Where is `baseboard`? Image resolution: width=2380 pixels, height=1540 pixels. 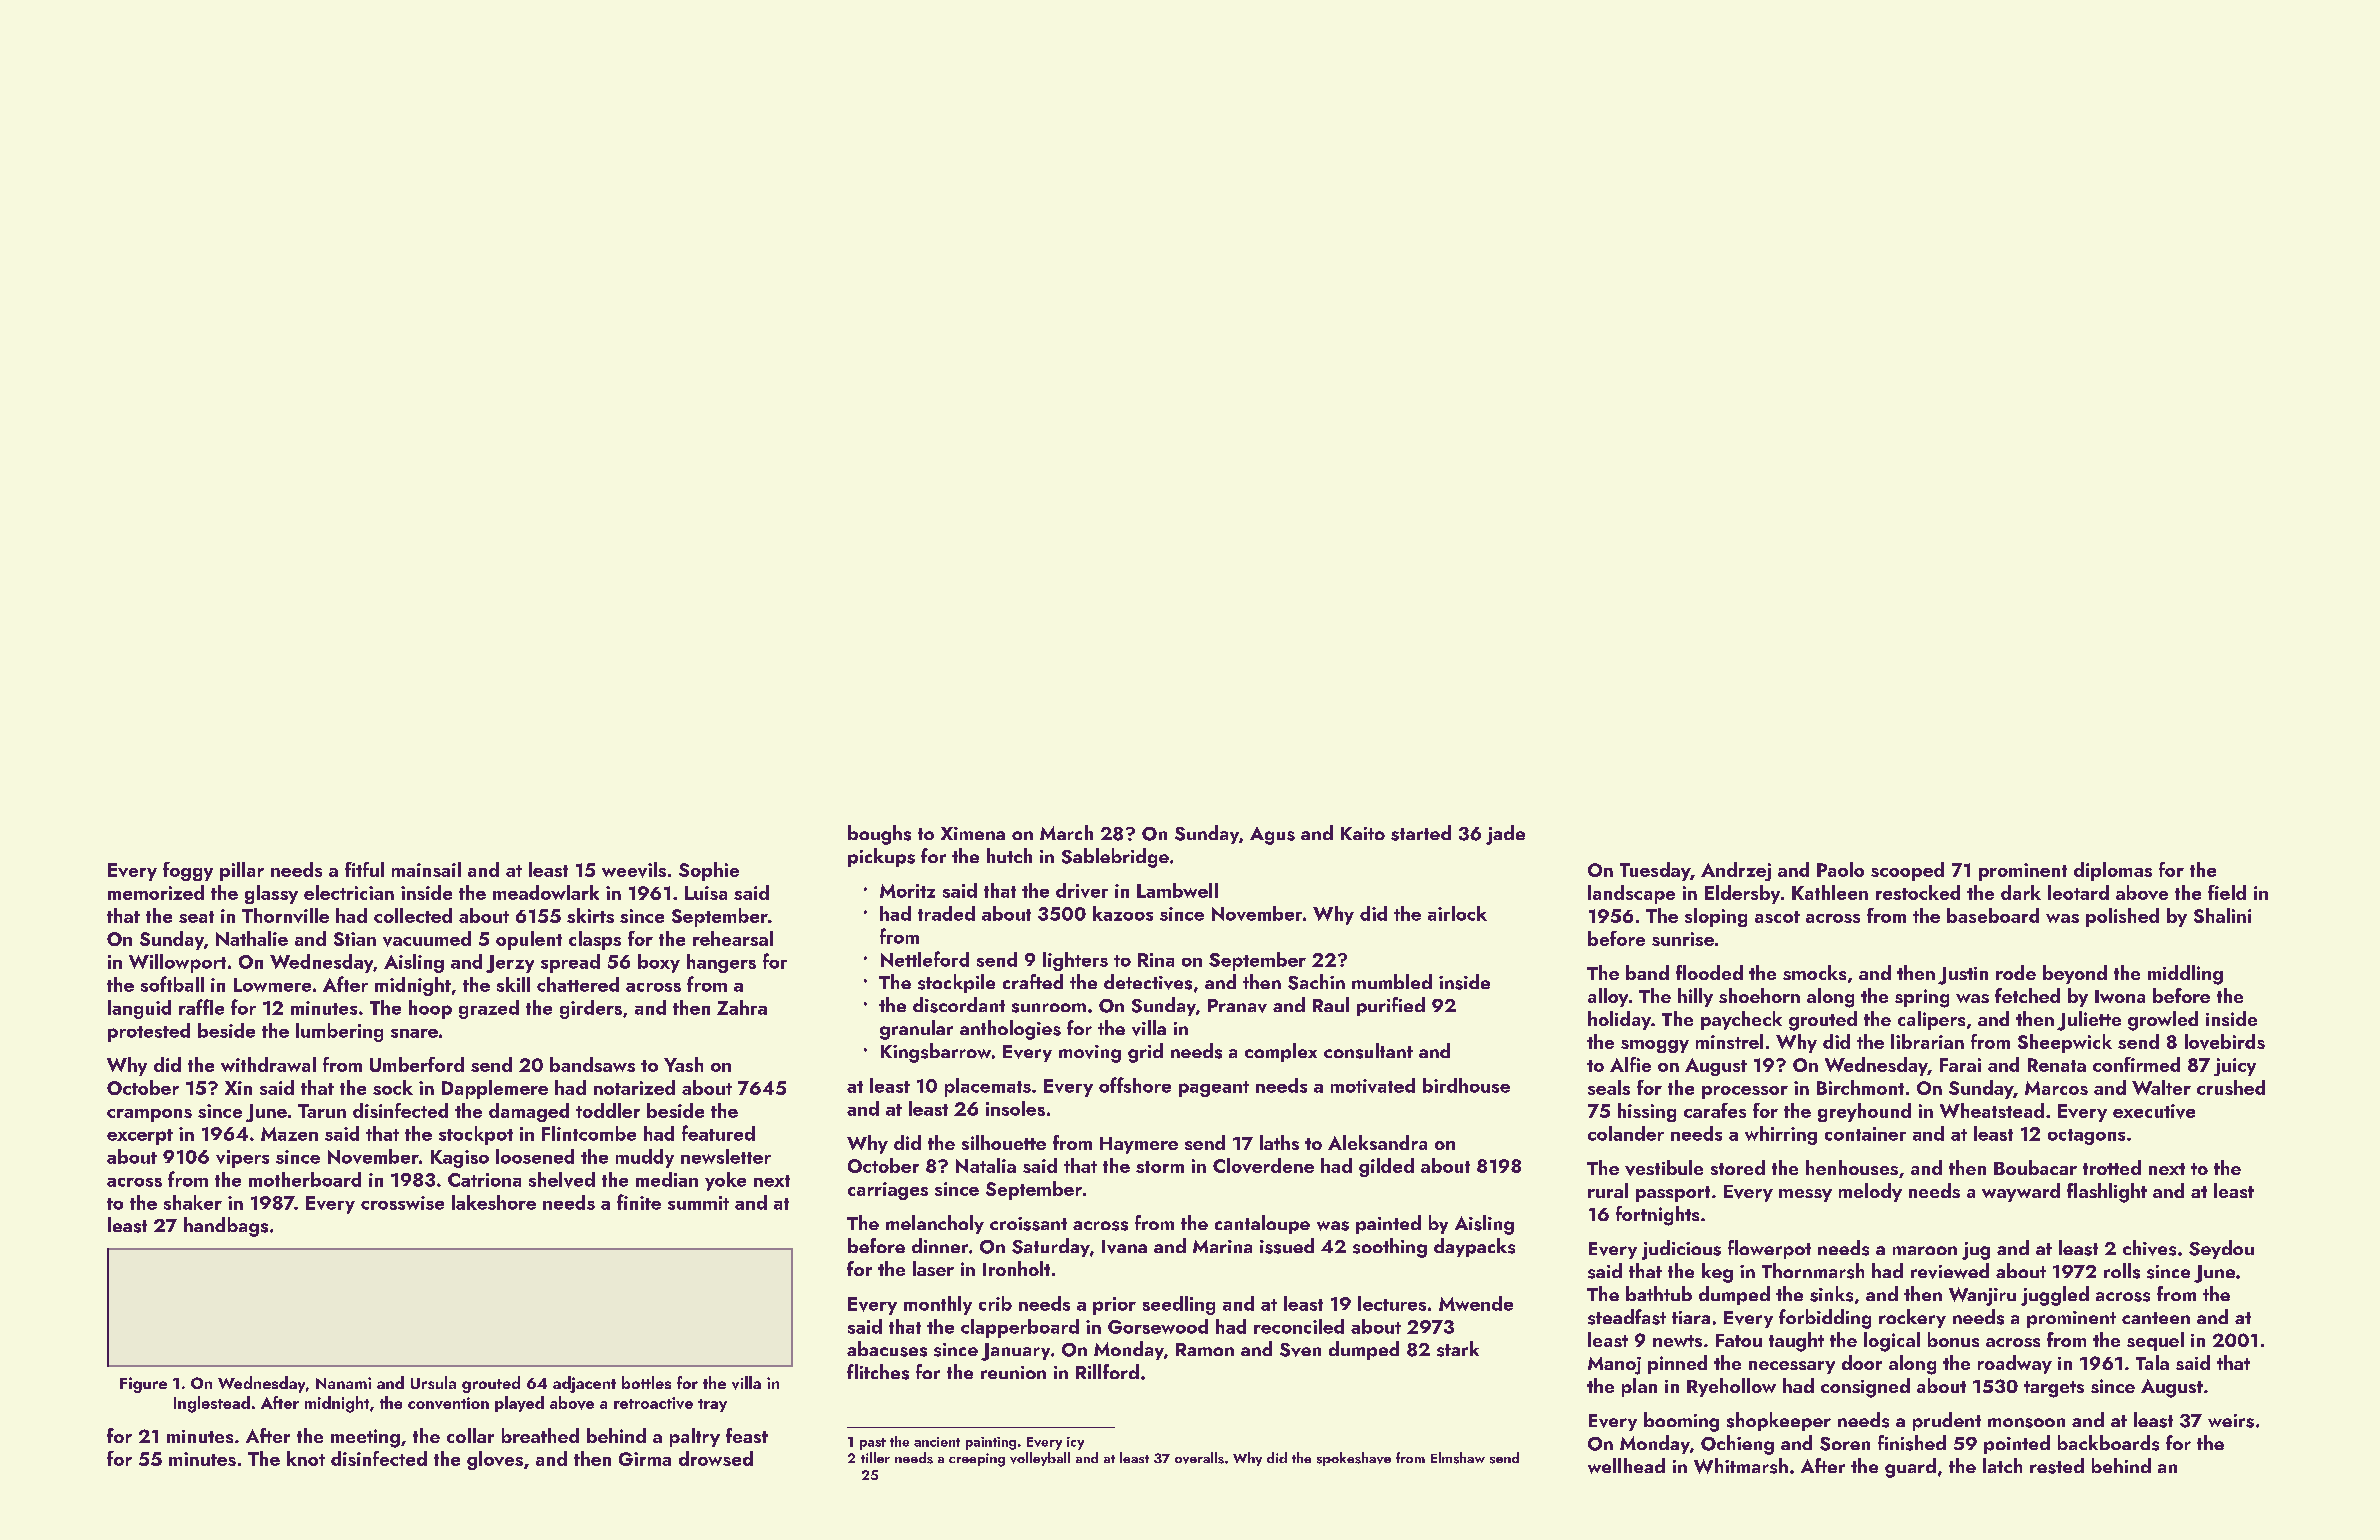
baseboard is located at coordinates (1993, 915).
